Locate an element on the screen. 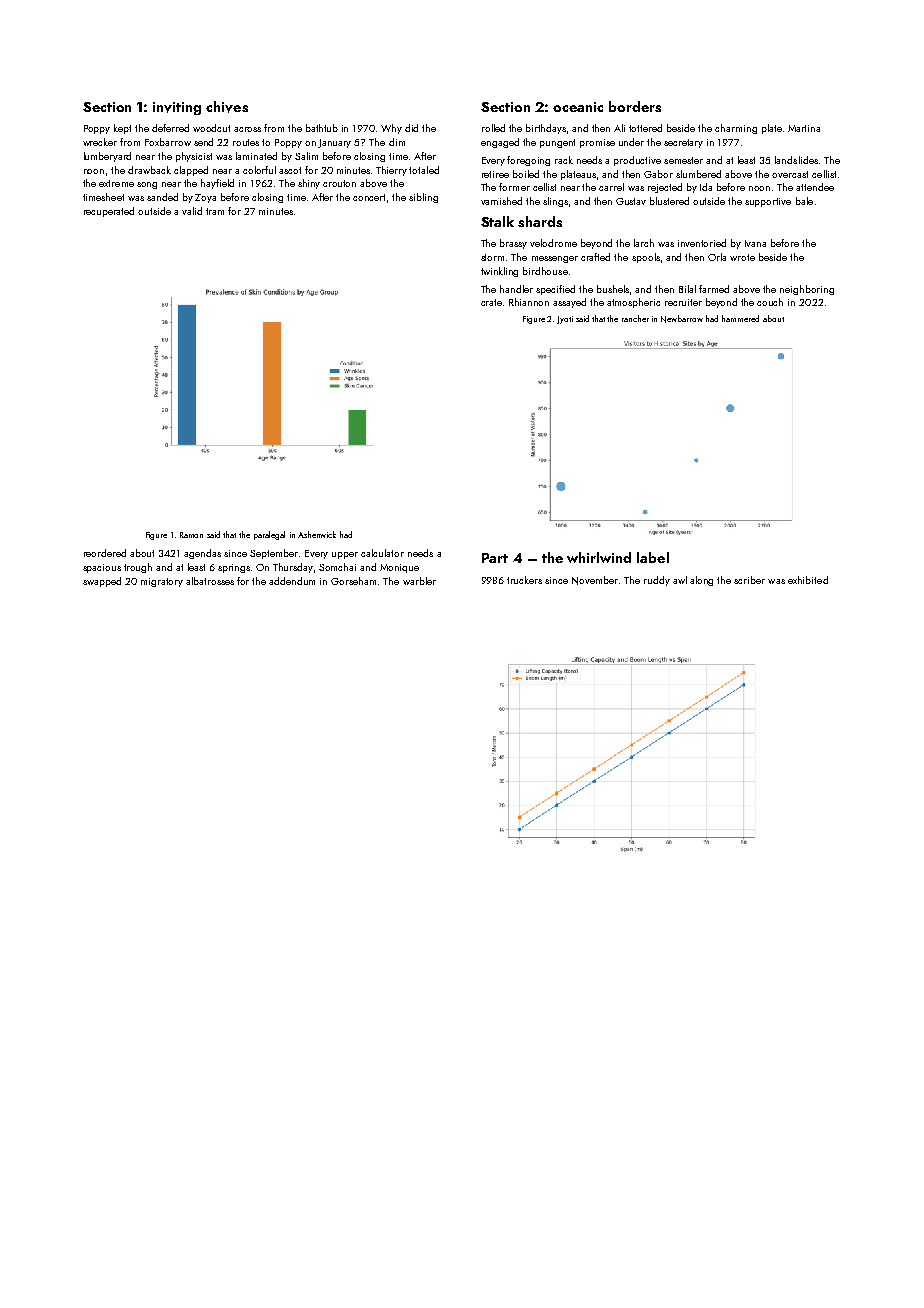  kept is located at coordinates (122, 129).
